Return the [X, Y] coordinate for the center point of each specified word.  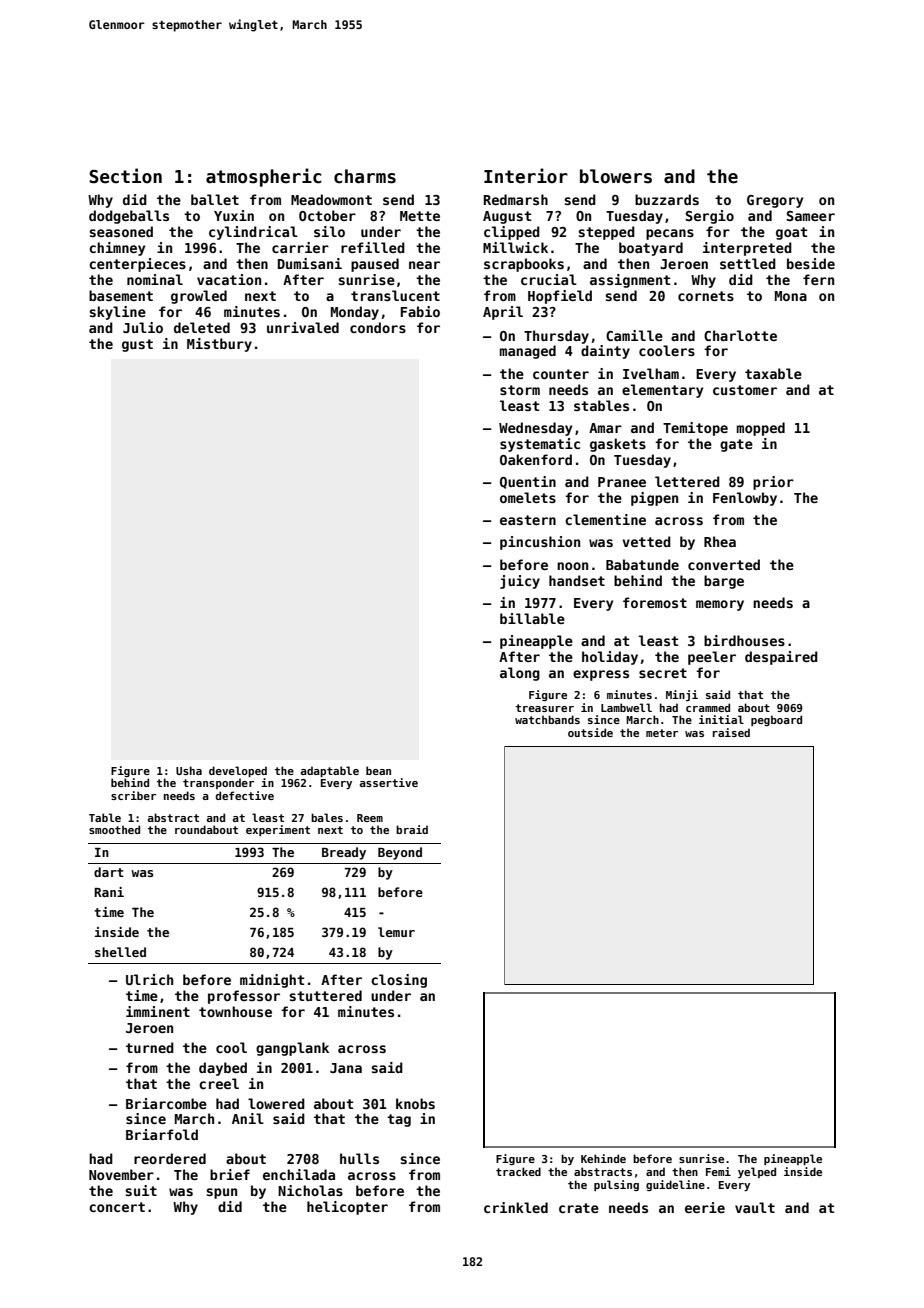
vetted [646, 541]
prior [773, 483]
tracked [518, 1171]
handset [577, 580]
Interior [526, 176]
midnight [272, 981]
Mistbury [219, 345]
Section [125, 176]
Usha [189, 770]
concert [117, 1207]
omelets [528, 497]
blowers [616, 176]
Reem [370, 818]
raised [731, 732]
